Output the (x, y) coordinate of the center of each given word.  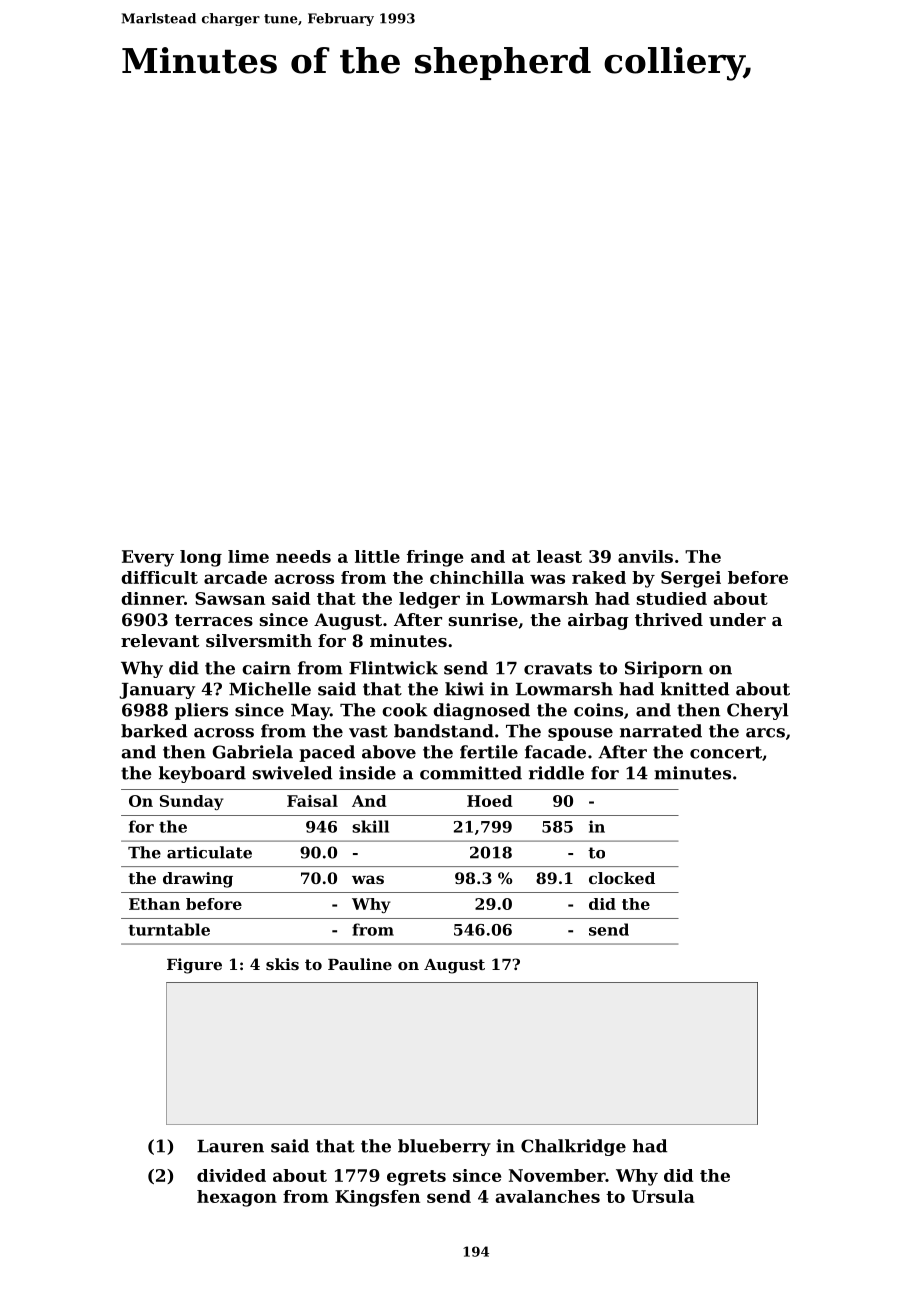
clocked (622, 878)
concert (726, 752)
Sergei (691, 579)
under (737, 619)
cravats (558, 668)
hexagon (237, 1198)
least (559, 556)
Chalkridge (573, 1147)
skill (370, 826)
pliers (201, 711)
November (557, 1175)
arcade (235, 577)
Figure (194, 966)
